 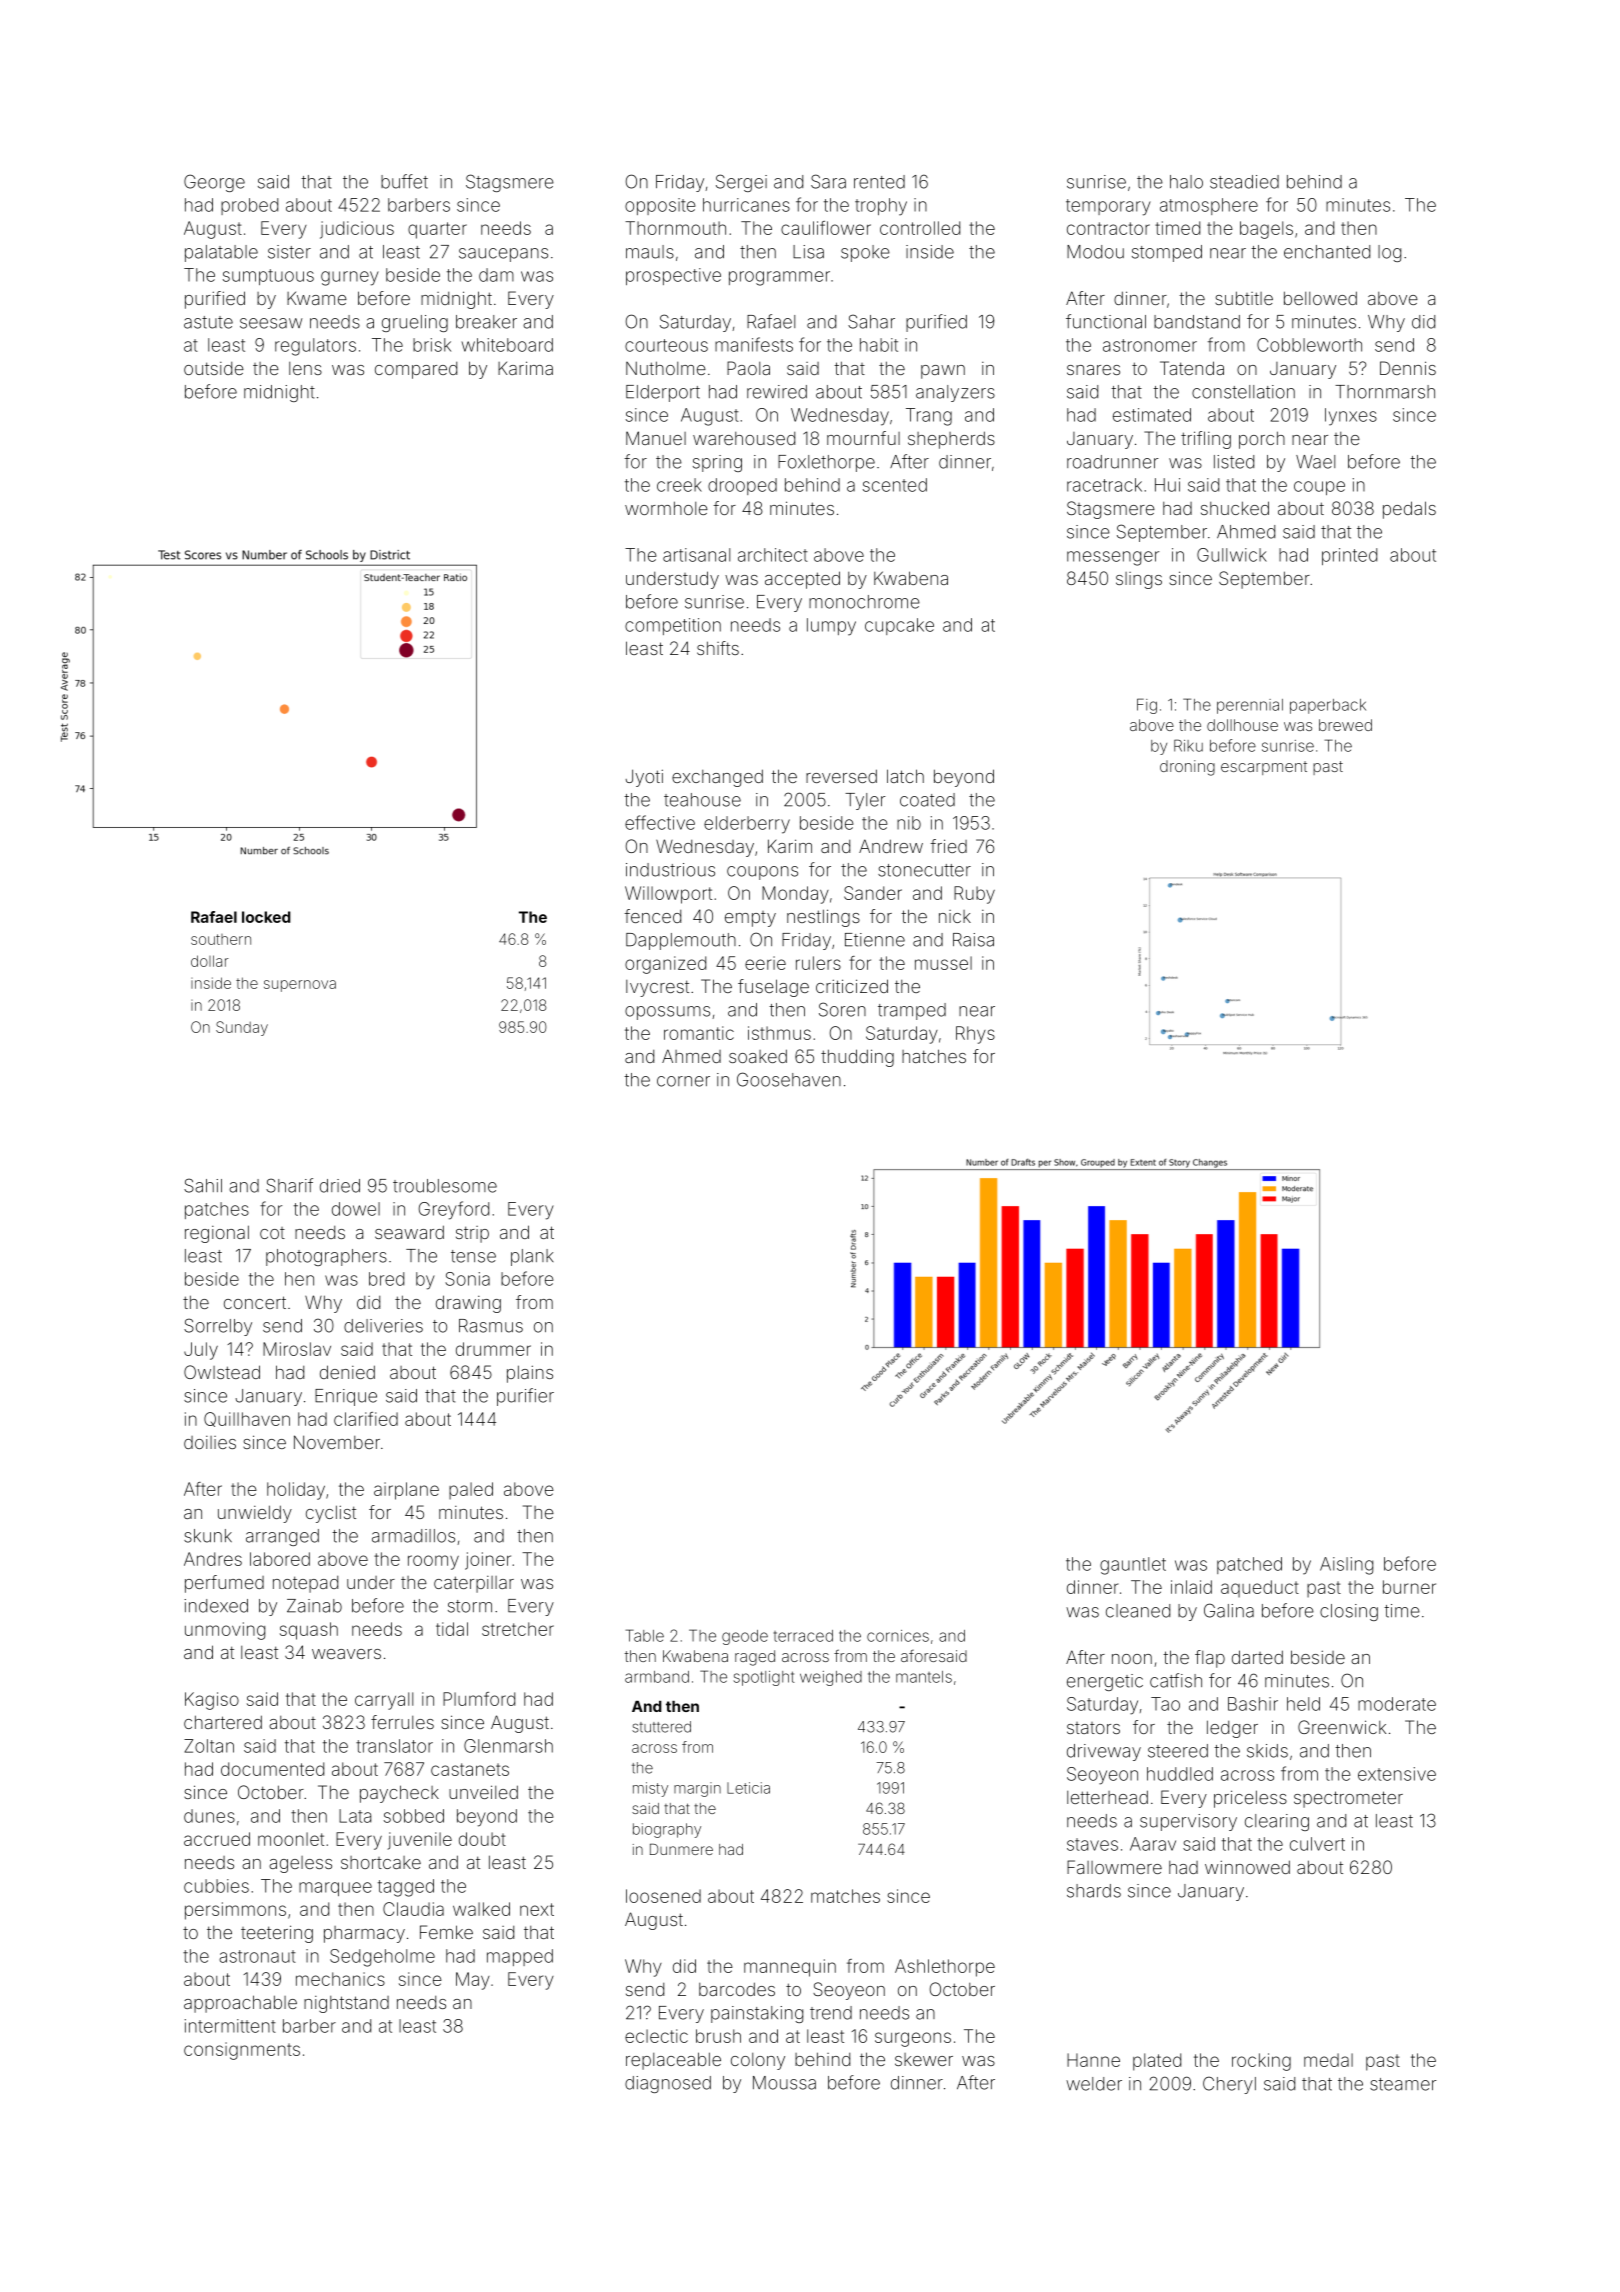 I want to click on habit, so click(x=879, y=345).
